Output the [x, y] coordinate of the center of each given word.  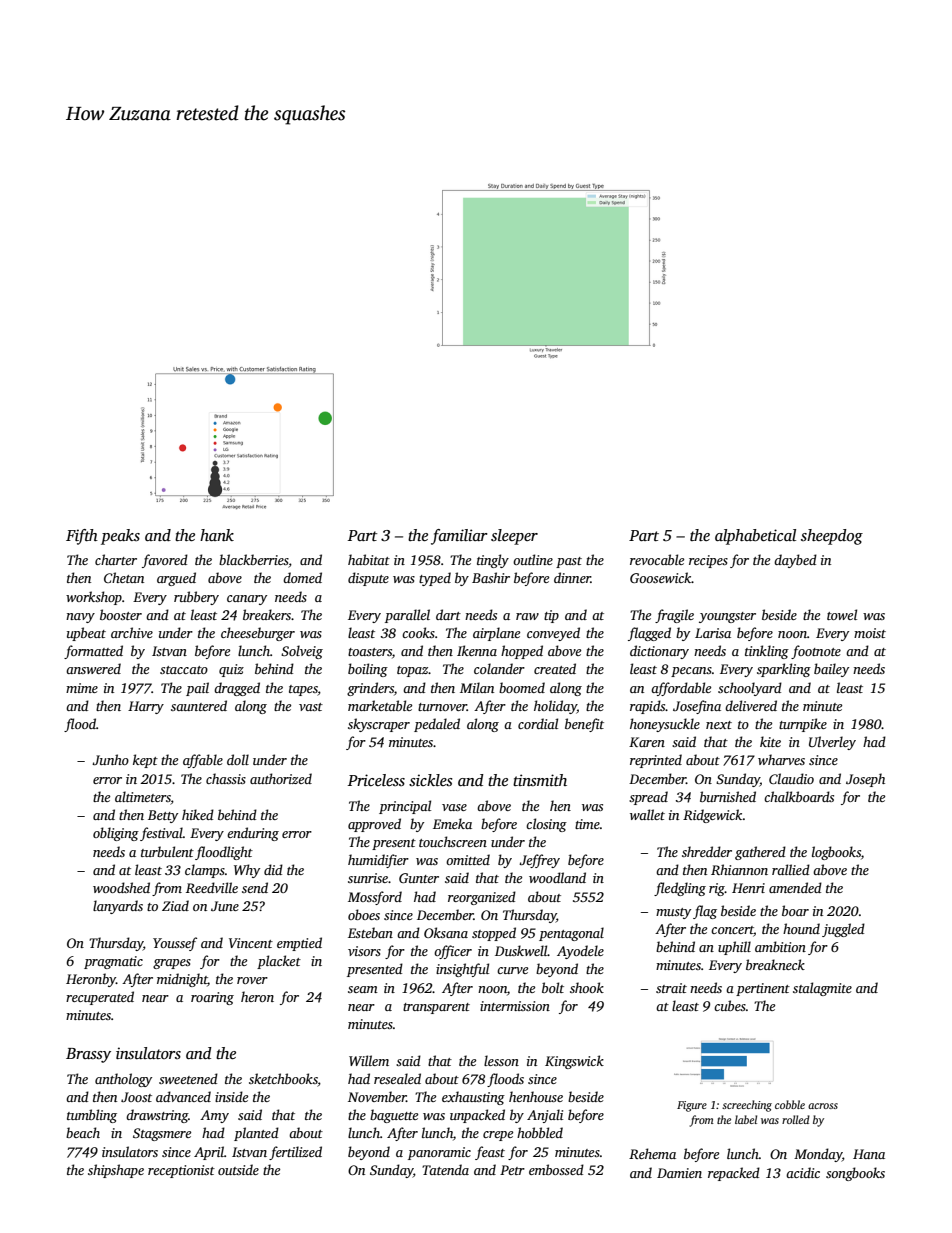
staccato [184, 670]
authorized [281, 778]
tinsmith [540, 780]
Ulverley [832, 743]
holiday [555, 707]
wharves [781, 759]
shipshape [116, 1171]
